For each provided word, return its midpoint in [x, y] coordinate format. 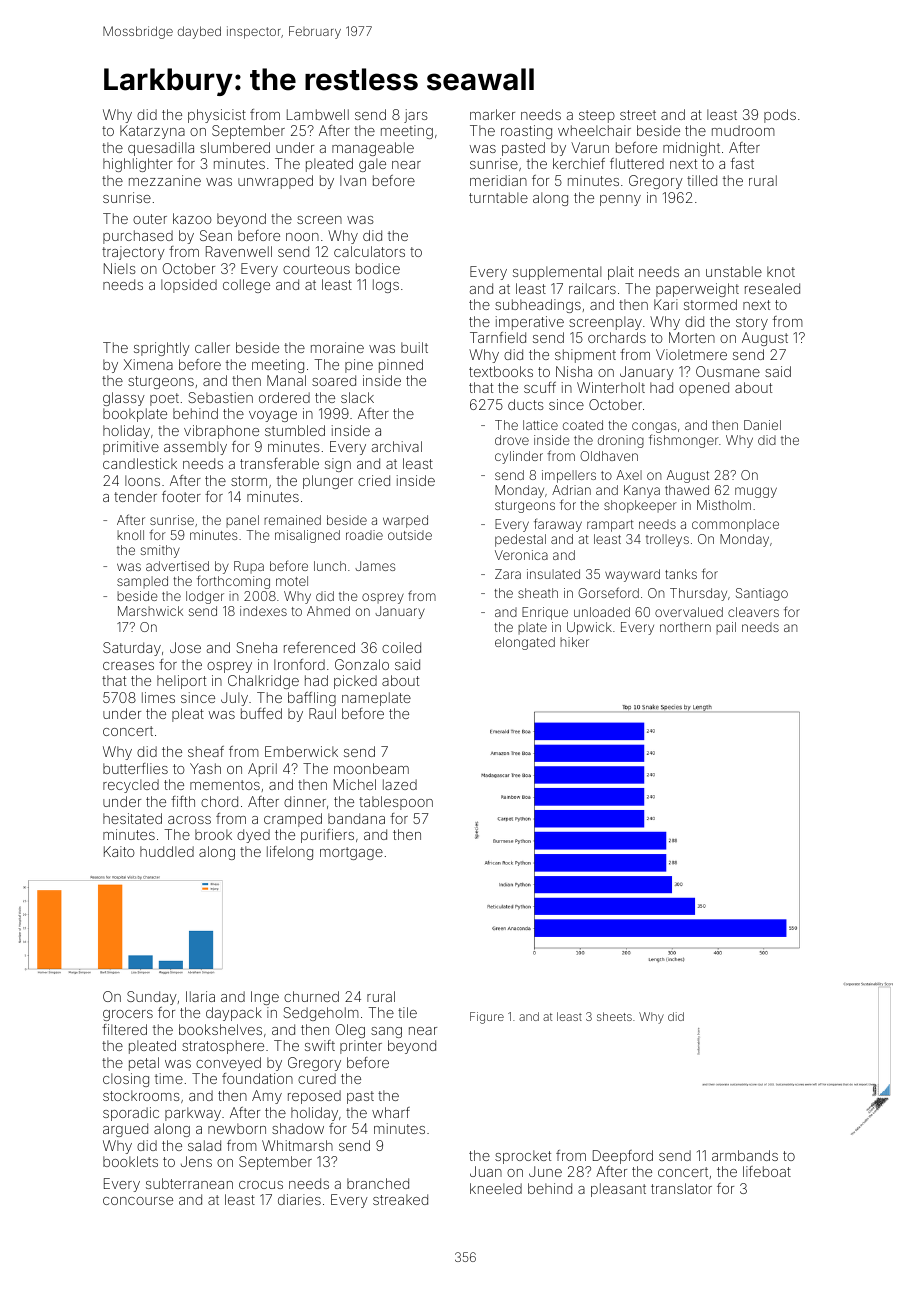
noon [302, 237]
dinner [305, 801]
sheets [614, 1016]
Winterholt [611, 387]
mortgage [351, 853]
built [414, 347]
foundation [257, 1078]
